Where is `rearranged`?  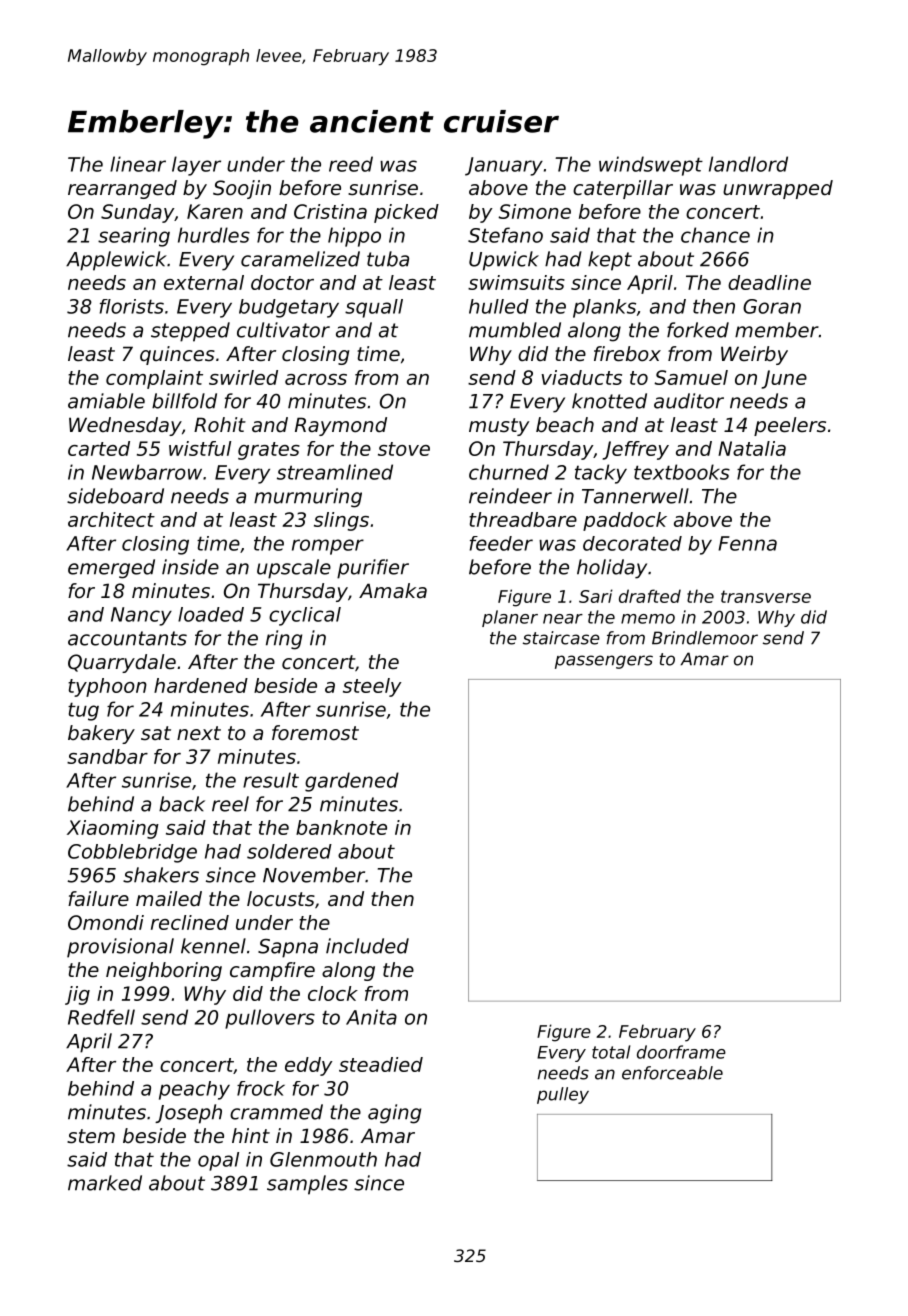 rearranged is located at coordinates (122, 189).
